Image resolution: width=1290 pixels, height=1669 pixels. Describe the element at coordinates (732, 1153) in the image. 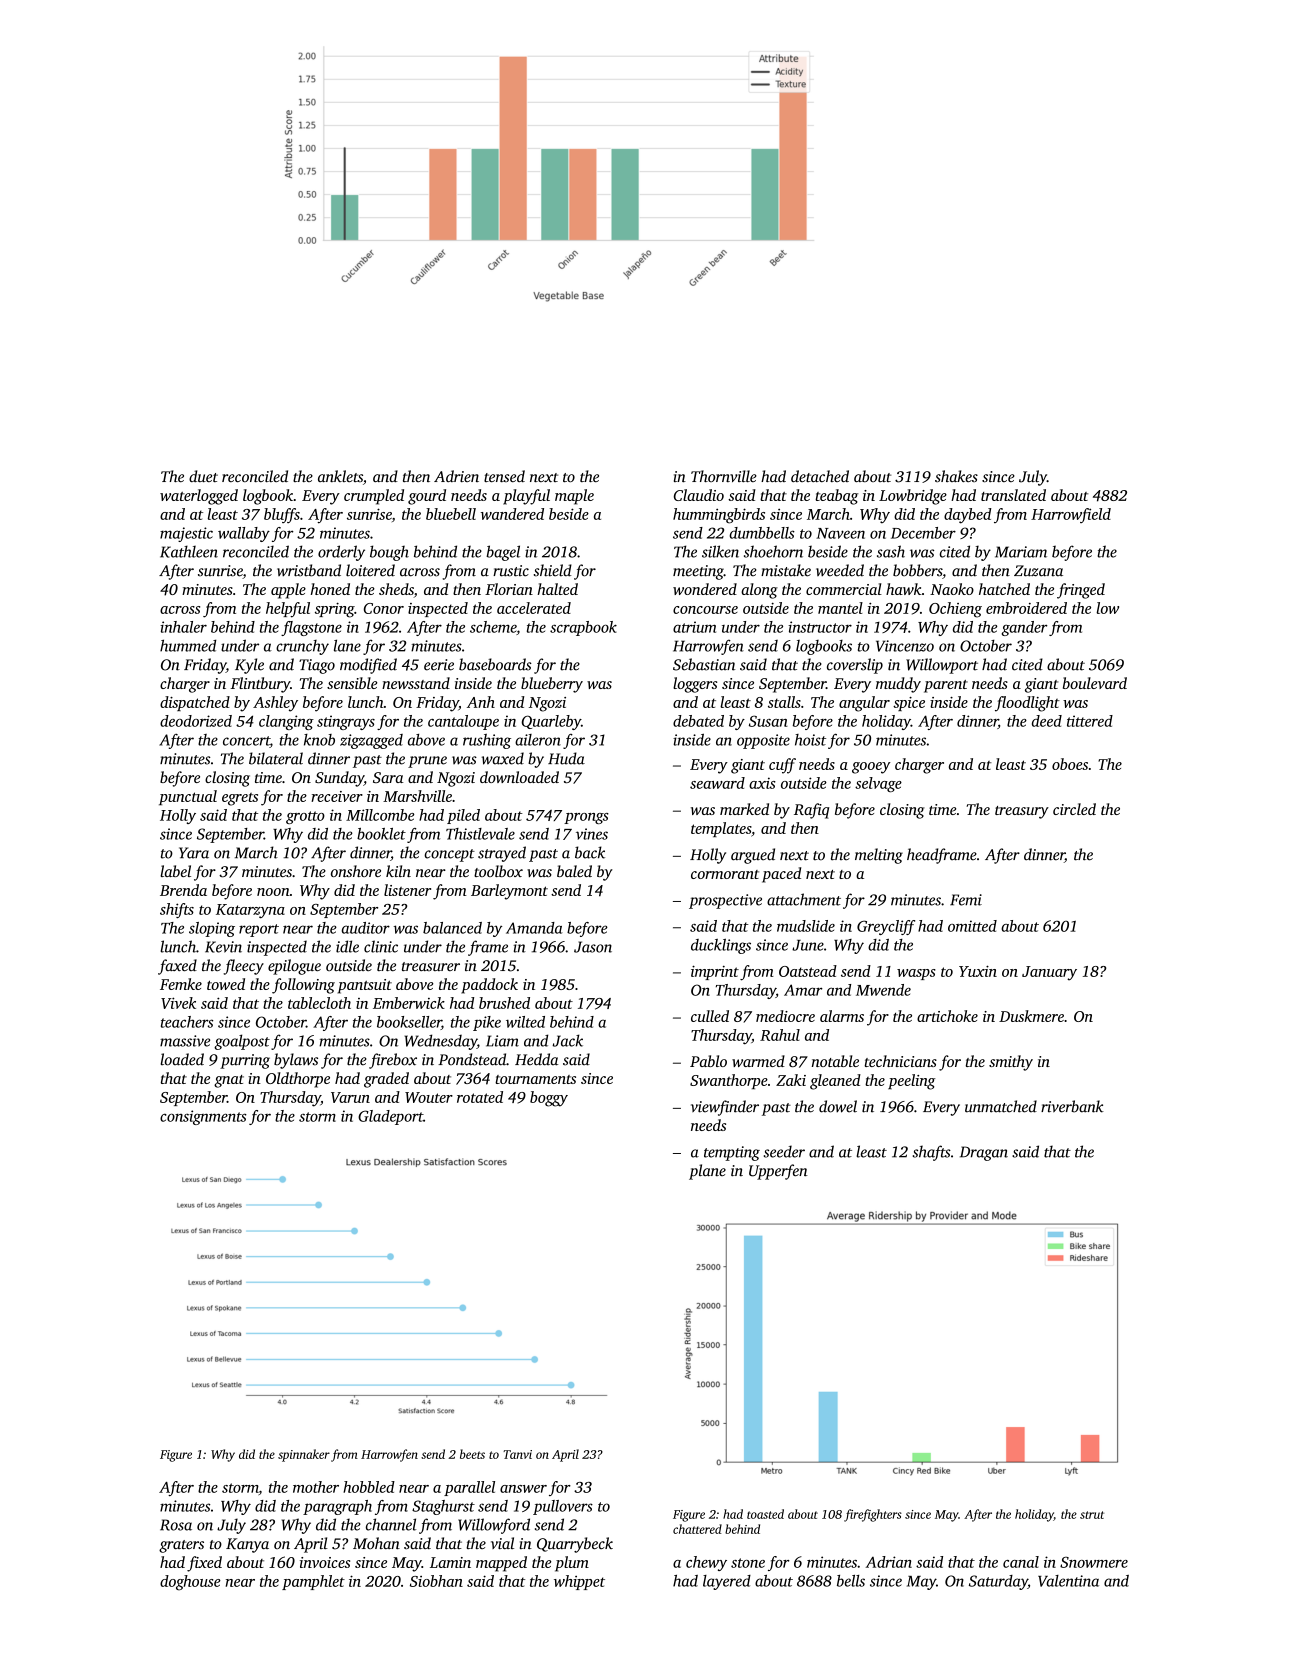

I see `tempting` at that location.
